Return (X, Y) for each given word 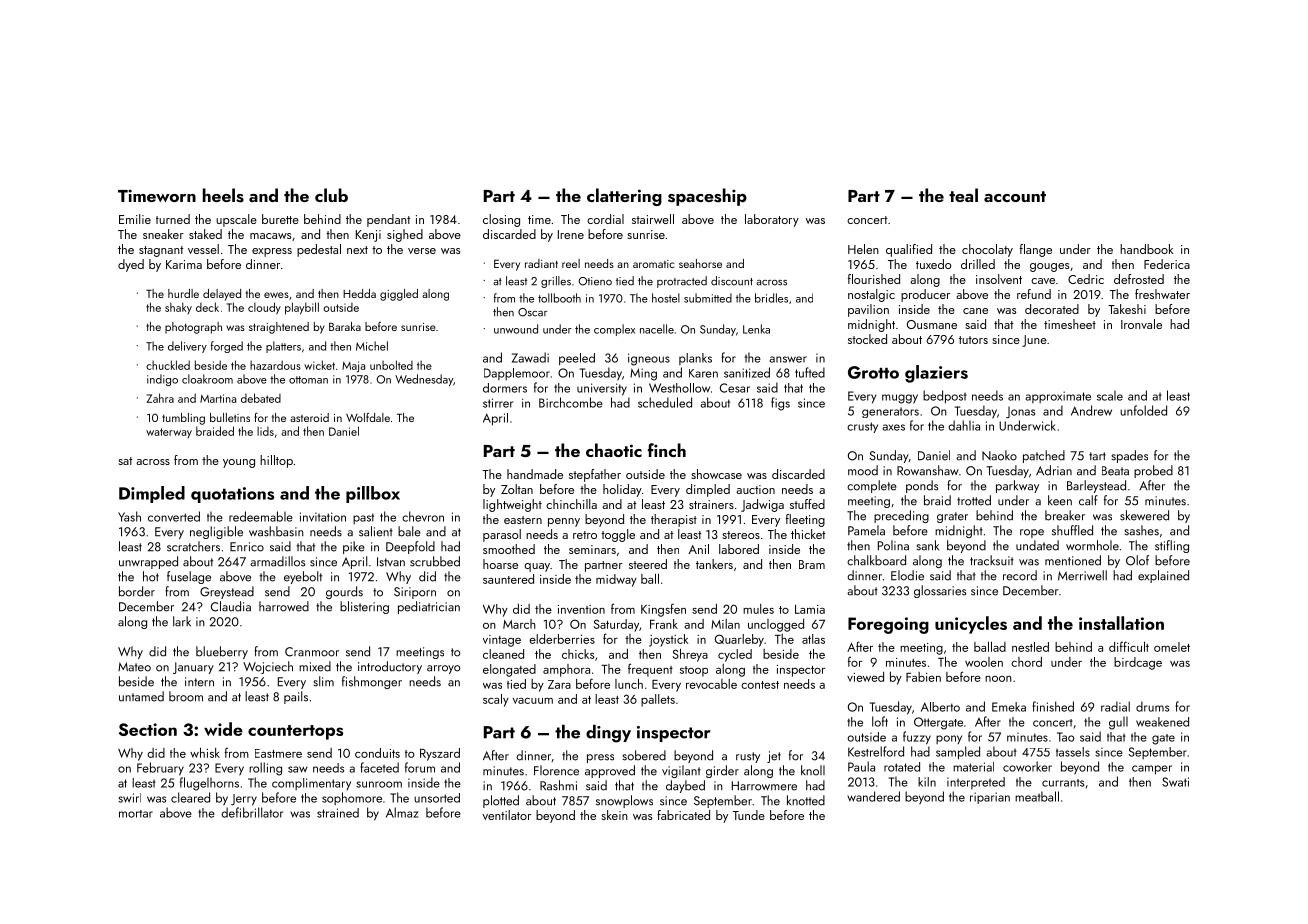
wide (223, 729)
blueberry (222, 652)
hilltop (276, 461)
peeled (577, 359)
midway (616, 580)
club (331, 195)
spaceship (707, 197)
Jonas (1020, 412)
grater (952, 517)
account (1015, 196)
